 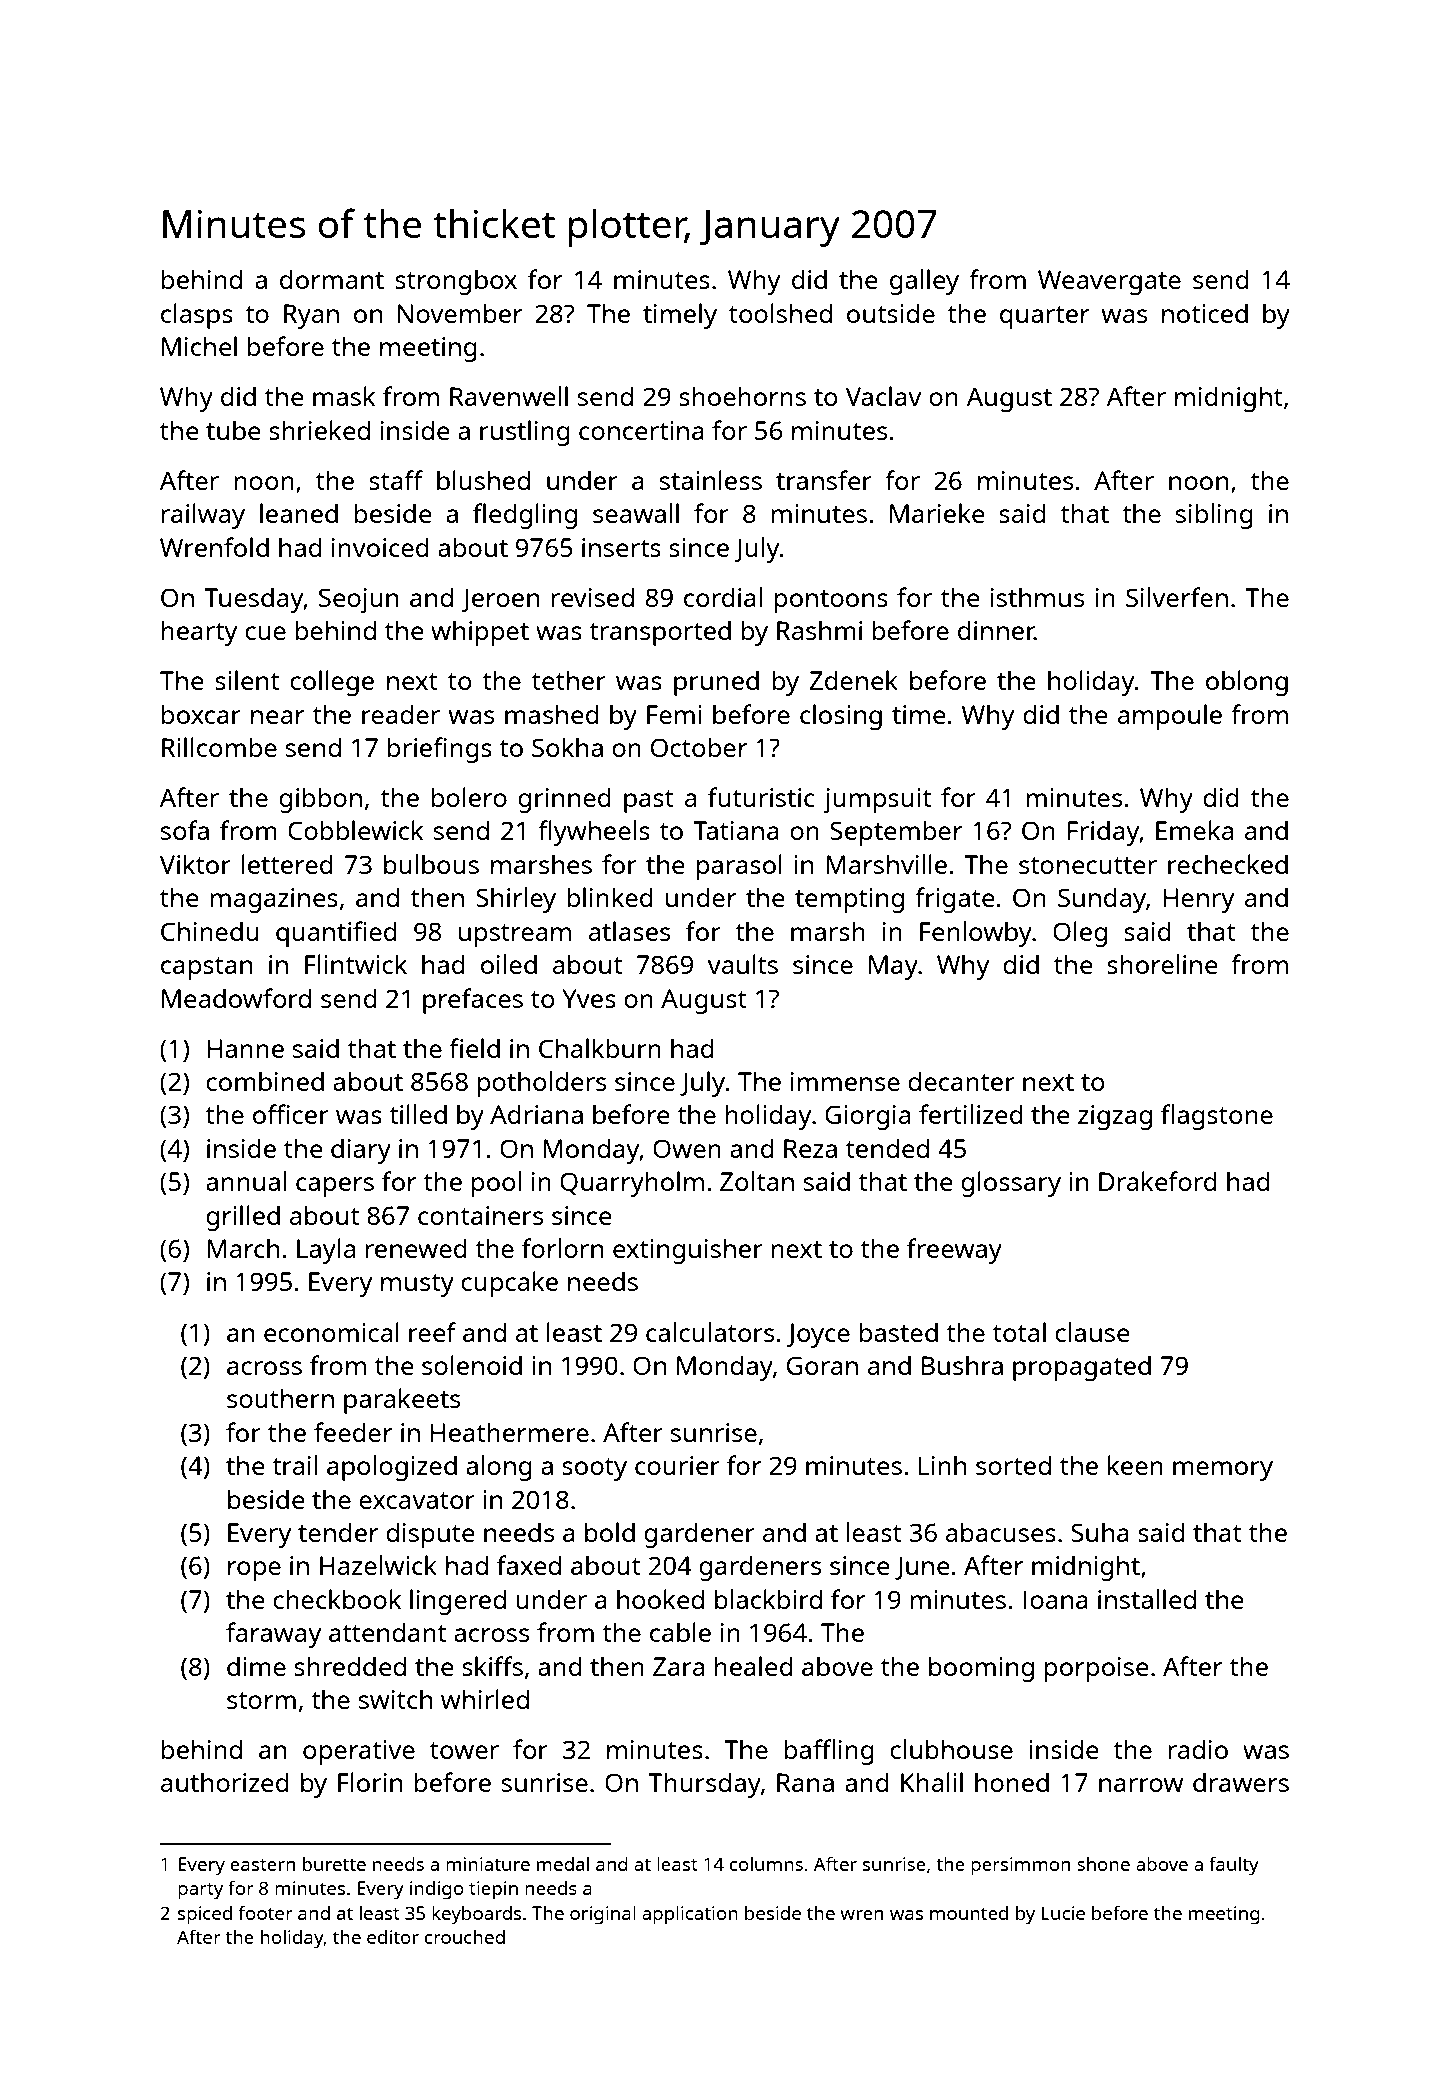 What do you see at coordinates (924, 282) in the document?
I see `galley` at bounding box center [924, 282].
